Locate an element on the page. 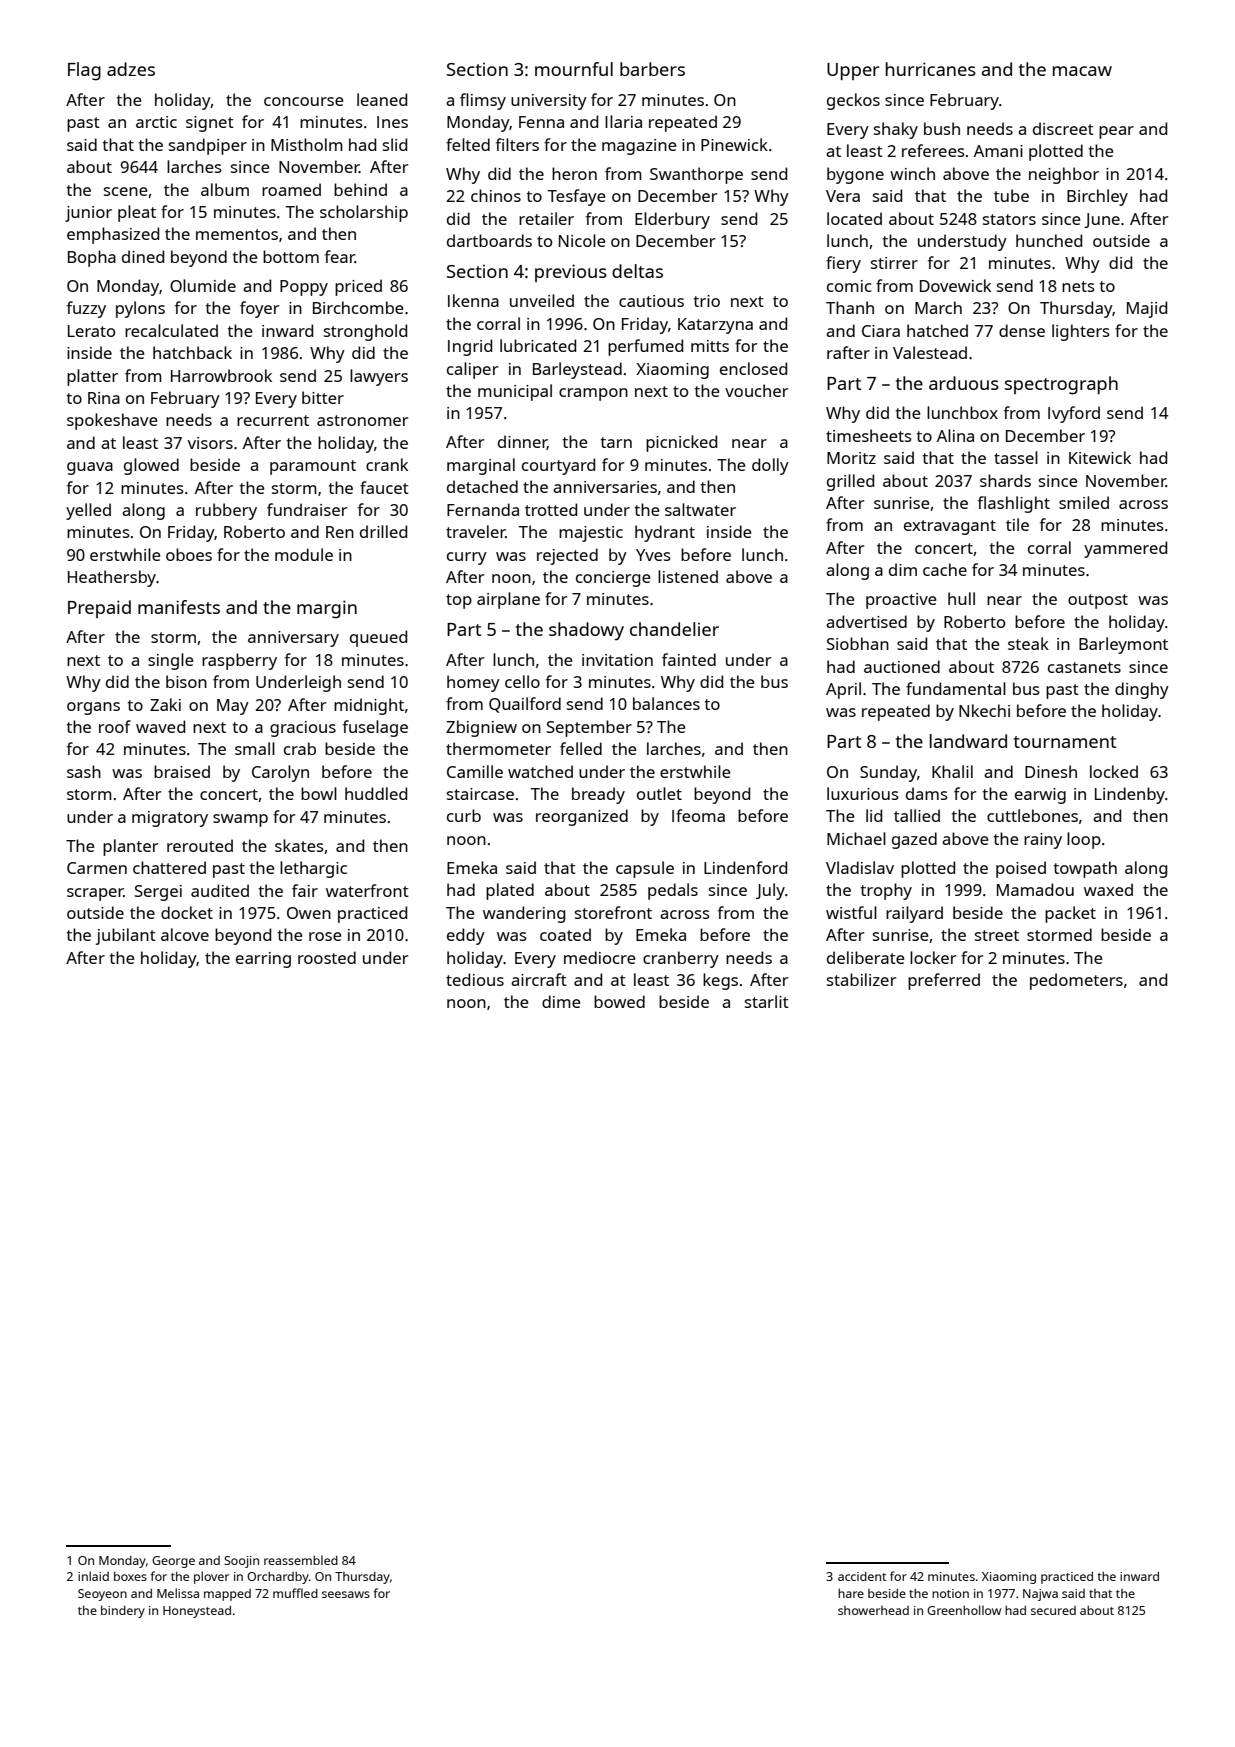 The width and height of the document is (1235, 1747). George is located at coordinates (173, 1562).
